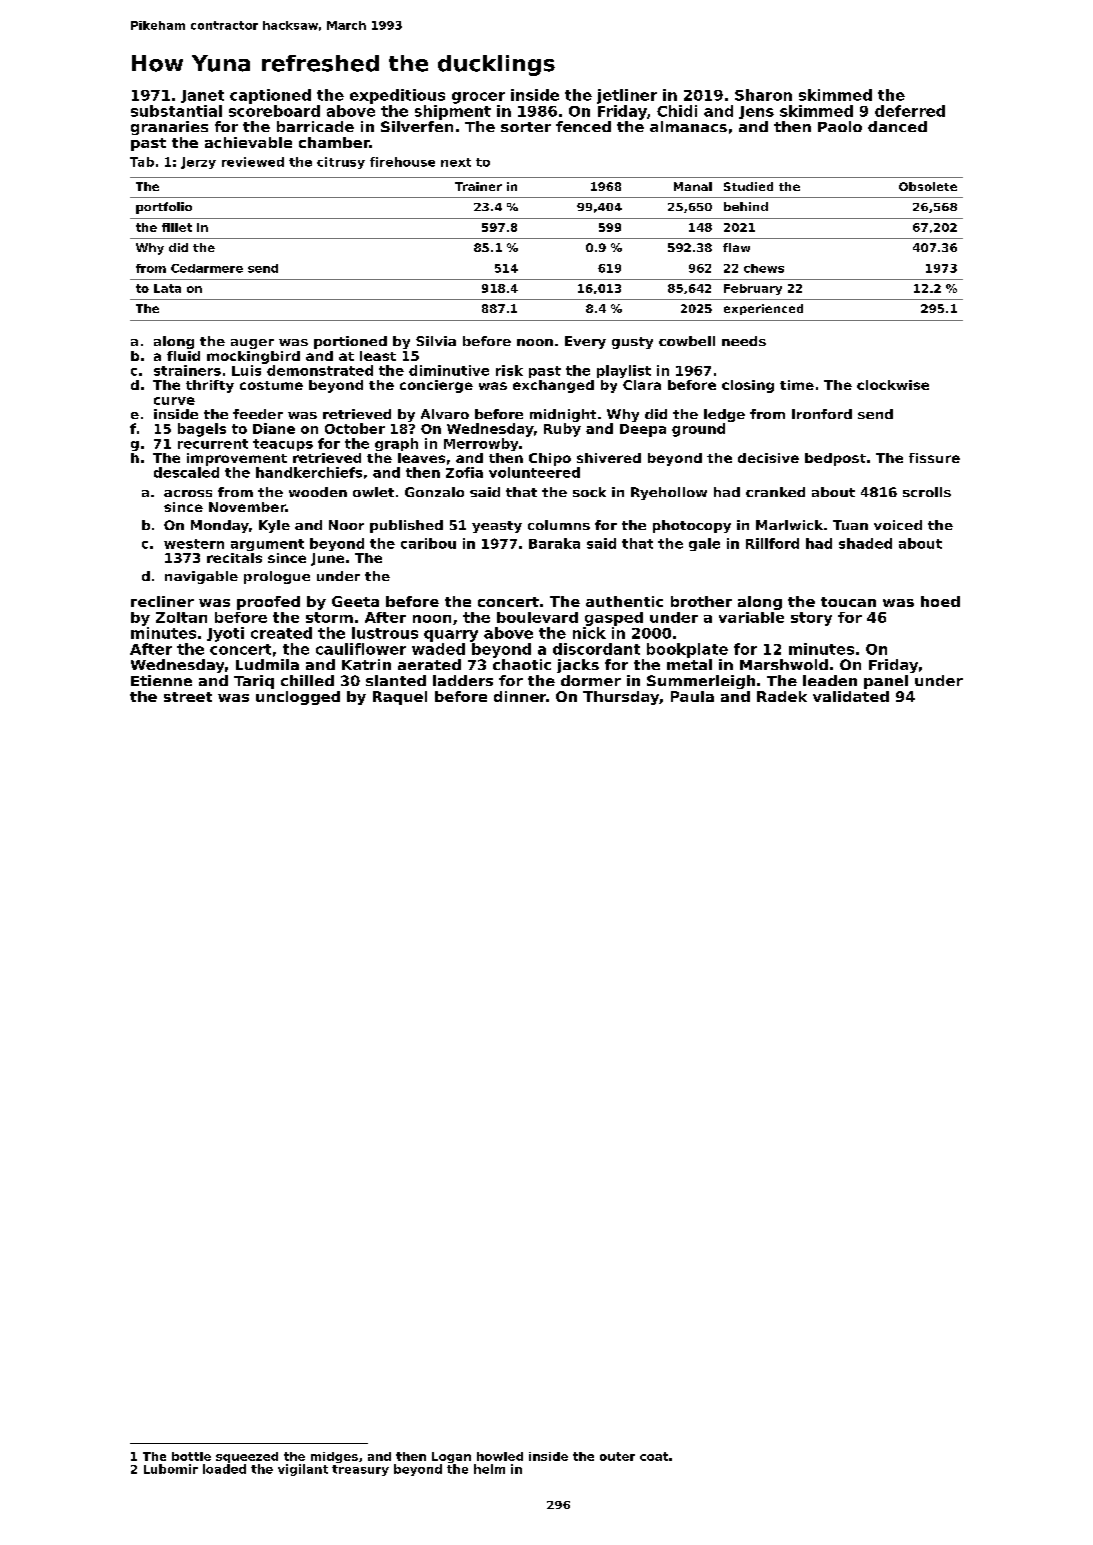 This image has height=1545, width=1093. Describe the element at coordinates (596, 649) in the image. I see `discordant` at that location.
